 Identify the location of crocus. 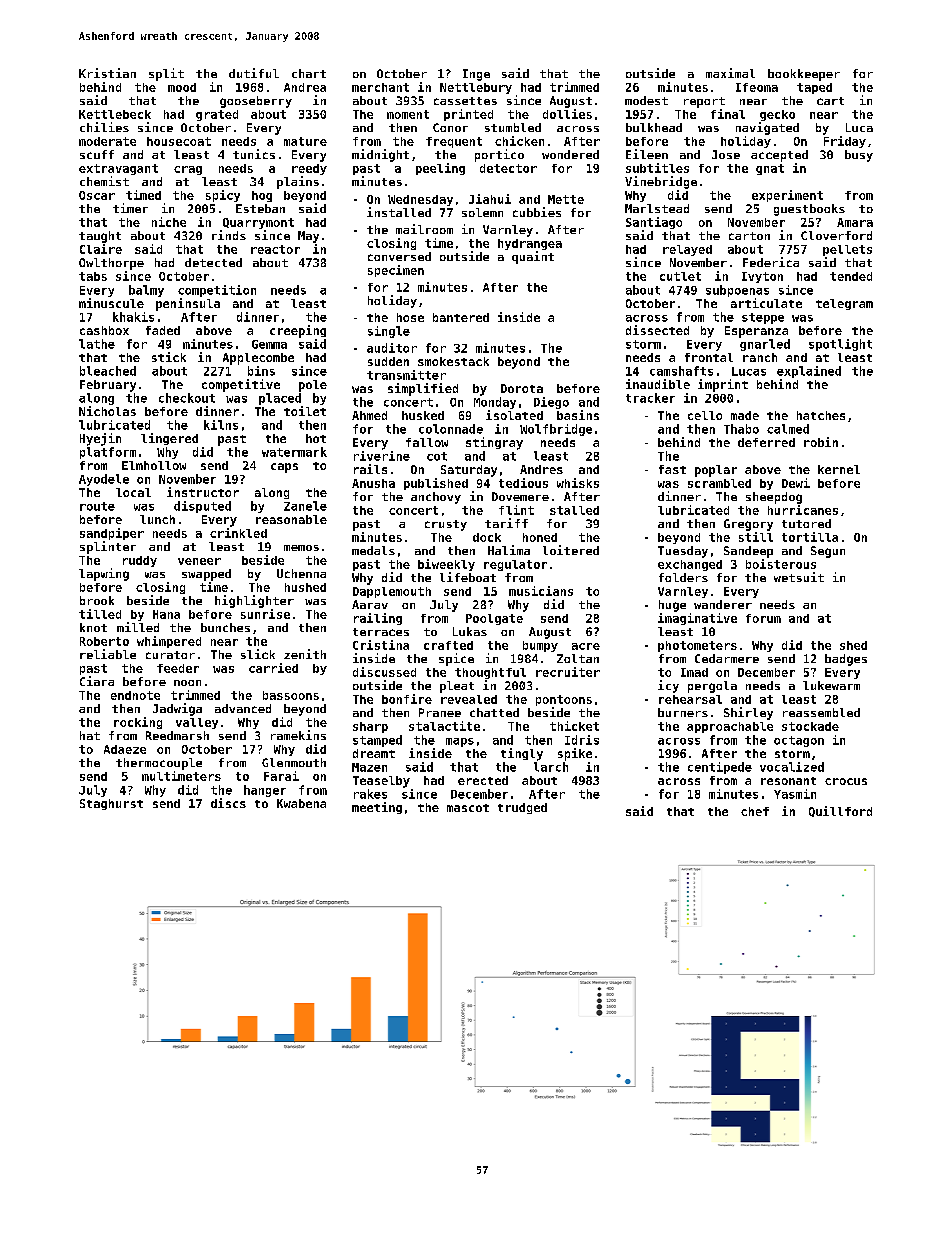
(846, 781).
